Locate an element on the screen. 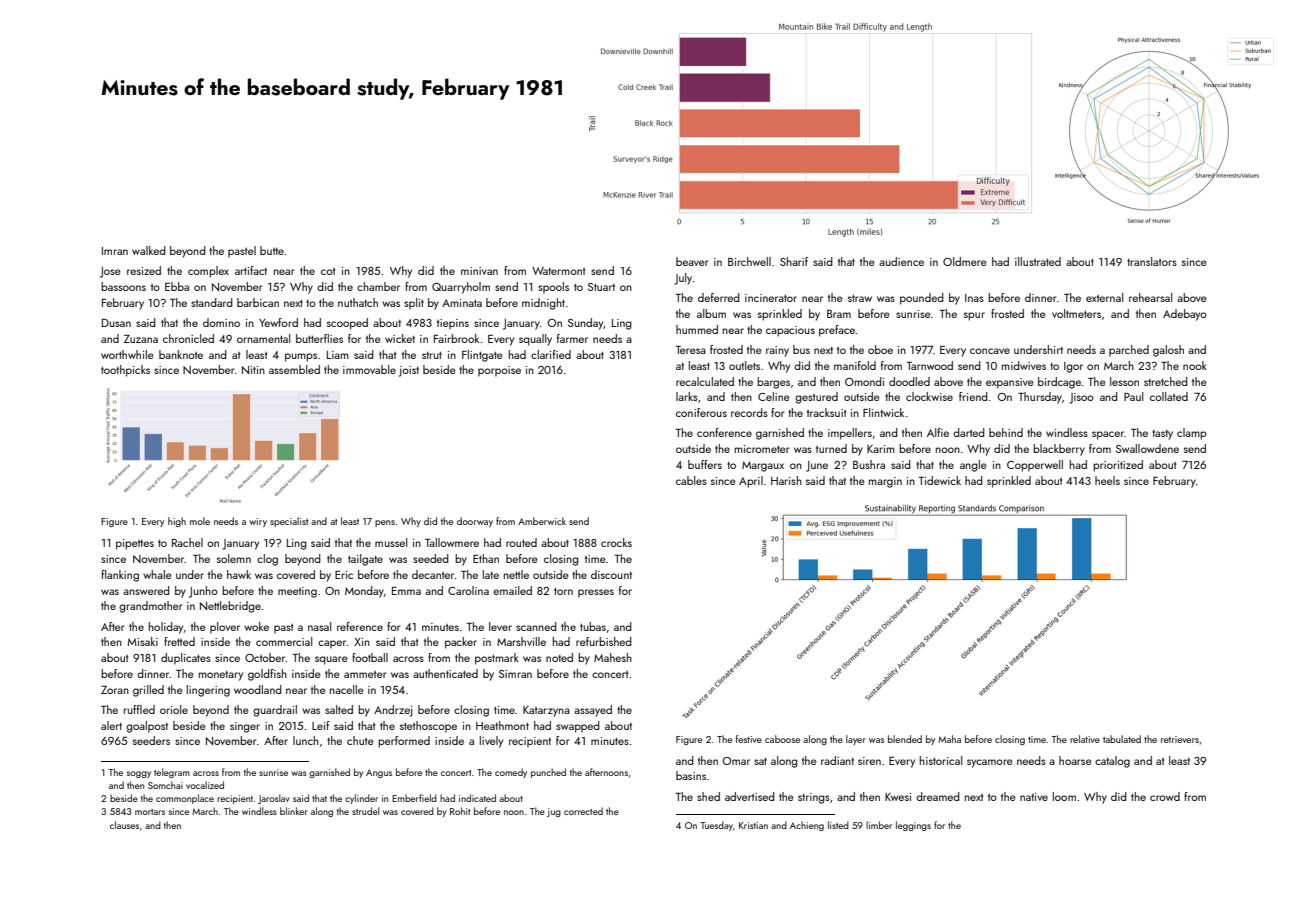 The image size is (1308, 924). Rohit is located at coordinates (460, 811).
